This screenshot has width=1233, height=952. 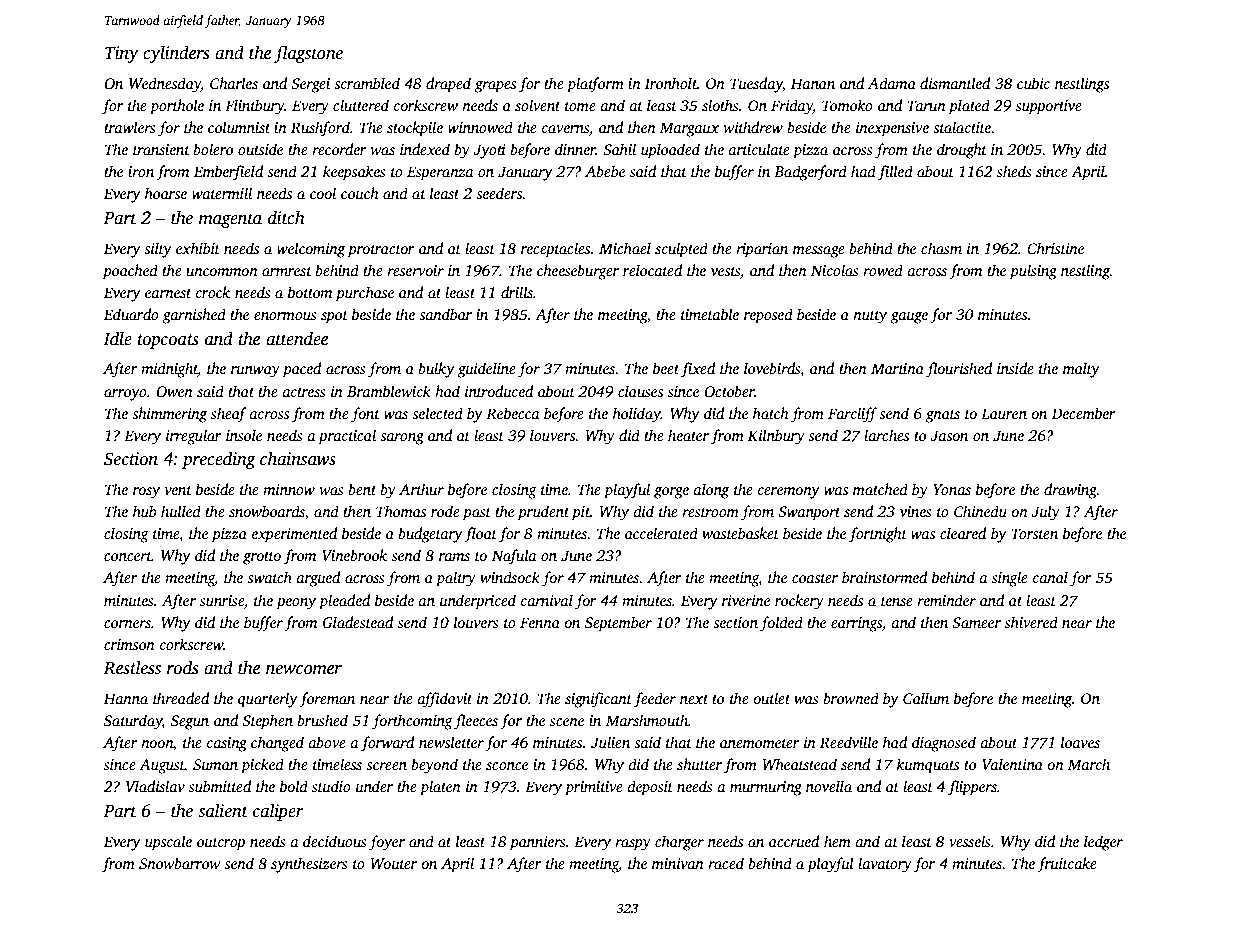 What do you see at coordinates (308, 54) in the screenshot?
I see `flagstone` at bounding box center [308, 54].
